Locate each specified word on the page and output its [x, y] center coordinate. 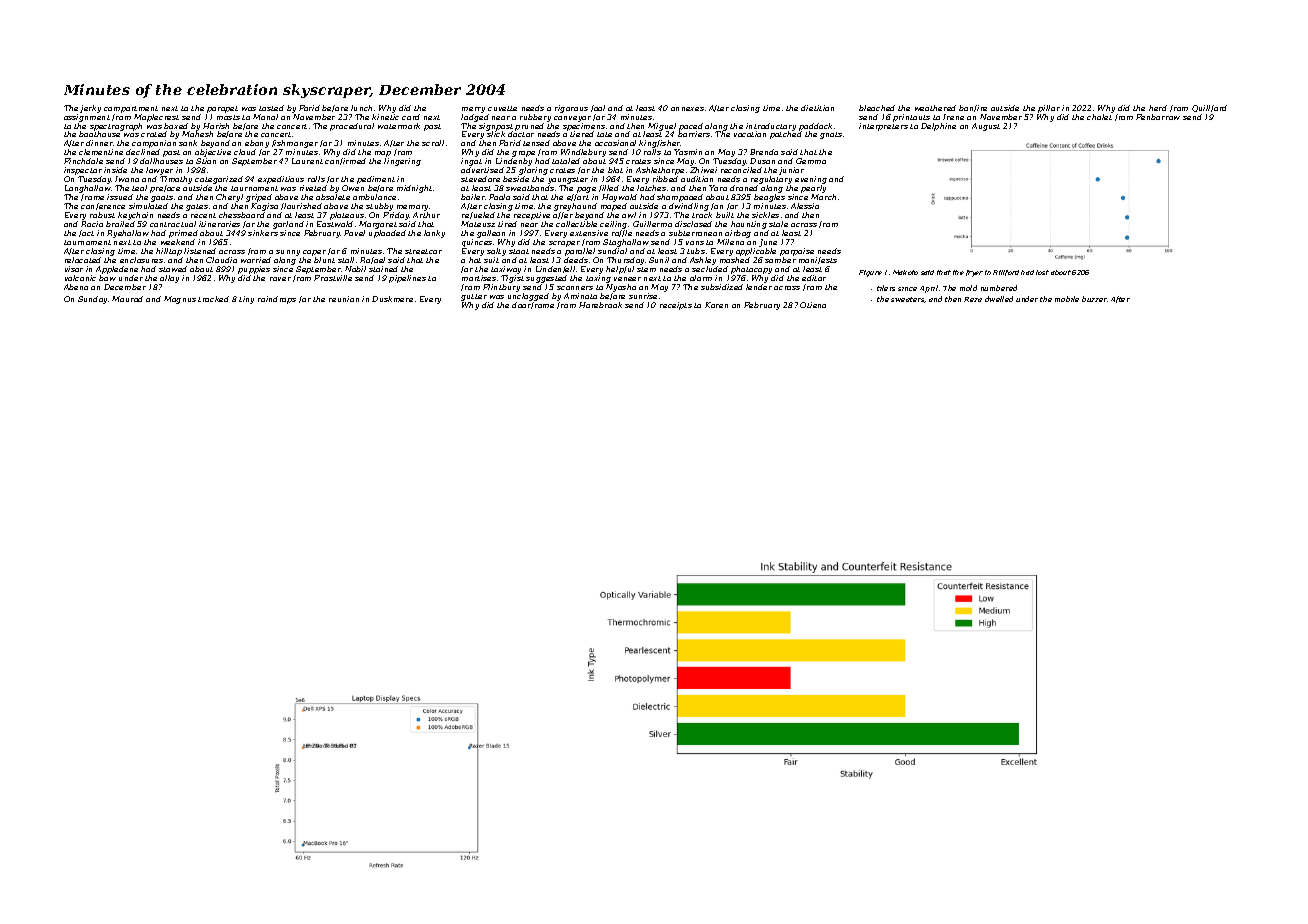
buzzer [1094, 299]
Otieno [813, 305]
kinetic [385, 117]
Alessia [805, 206]
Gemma [811, 161]
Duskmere [392, 299]
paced [691, 127]
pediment [376, 180]
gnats [831, 135]
